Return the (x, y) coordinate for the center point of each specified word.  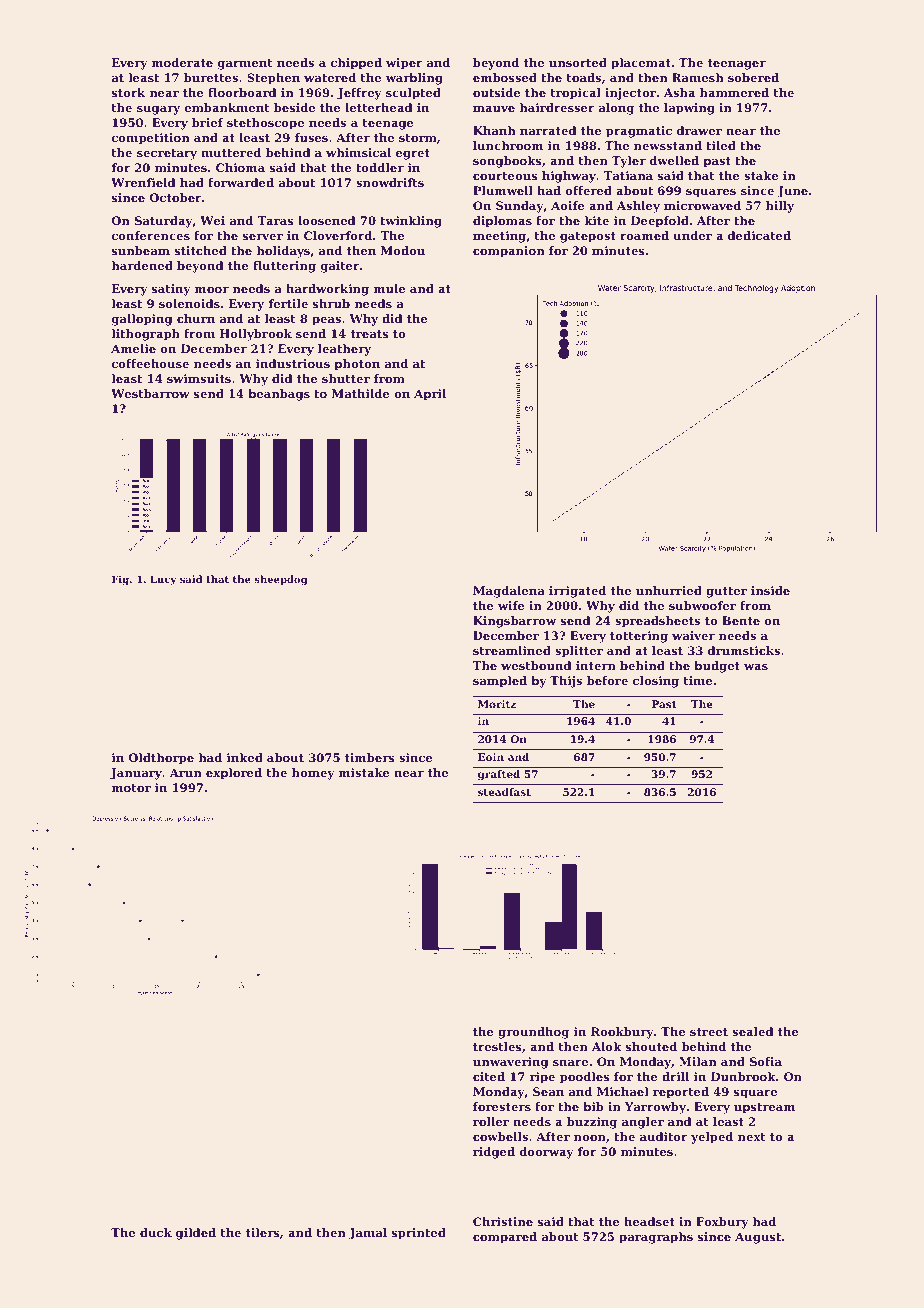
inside (770, 590)
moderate (182, 62)
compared (505, 1238)
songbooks (507, 162)
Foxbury (722, 1223)
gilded (196, 1234)
